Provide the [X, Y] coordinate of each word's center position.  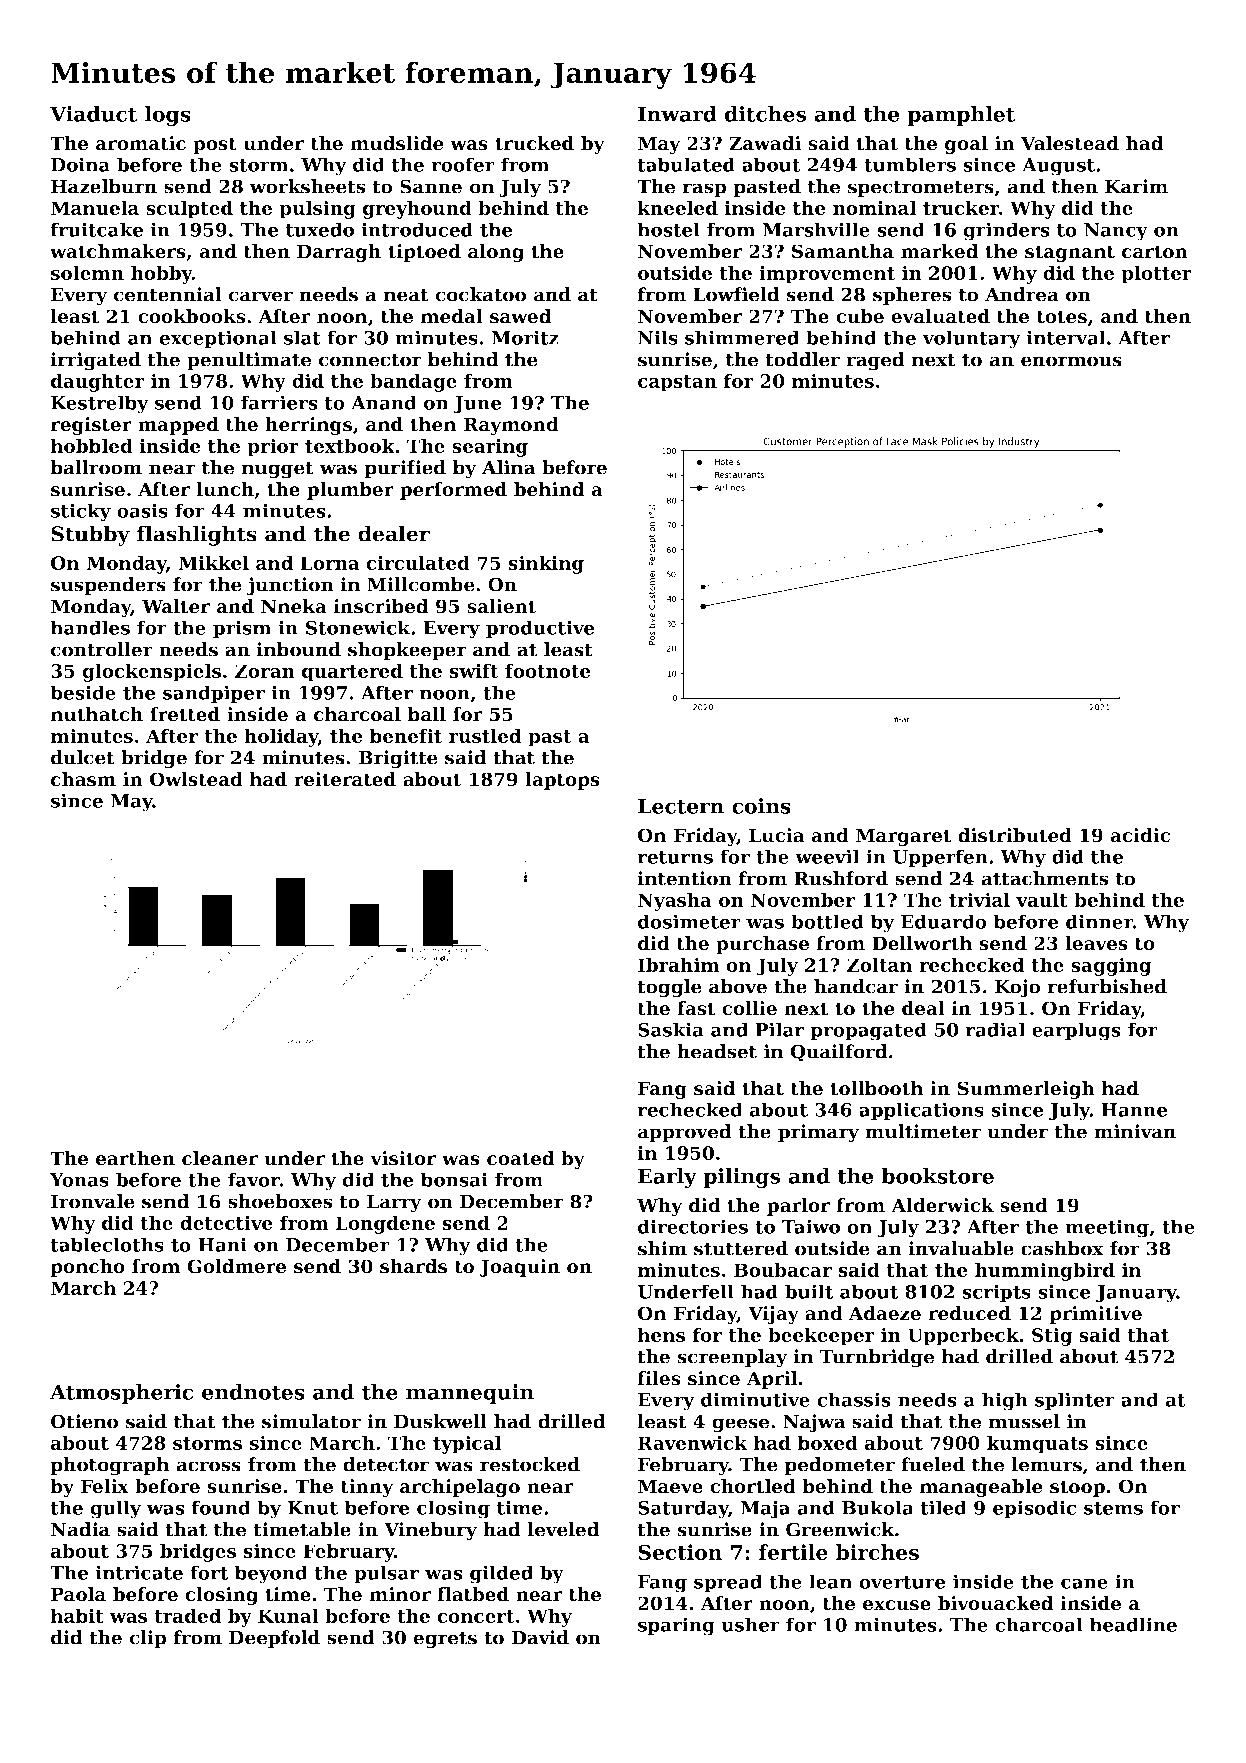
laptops [562, 781]
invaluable [961, 1248]
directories [693, 1226]
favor [254, 1179]
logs [168, 116]
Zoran [265, 671]
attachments [1045, 878]
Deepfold [274, 1639]
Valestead [1070, 143]
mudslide [397, 143]
